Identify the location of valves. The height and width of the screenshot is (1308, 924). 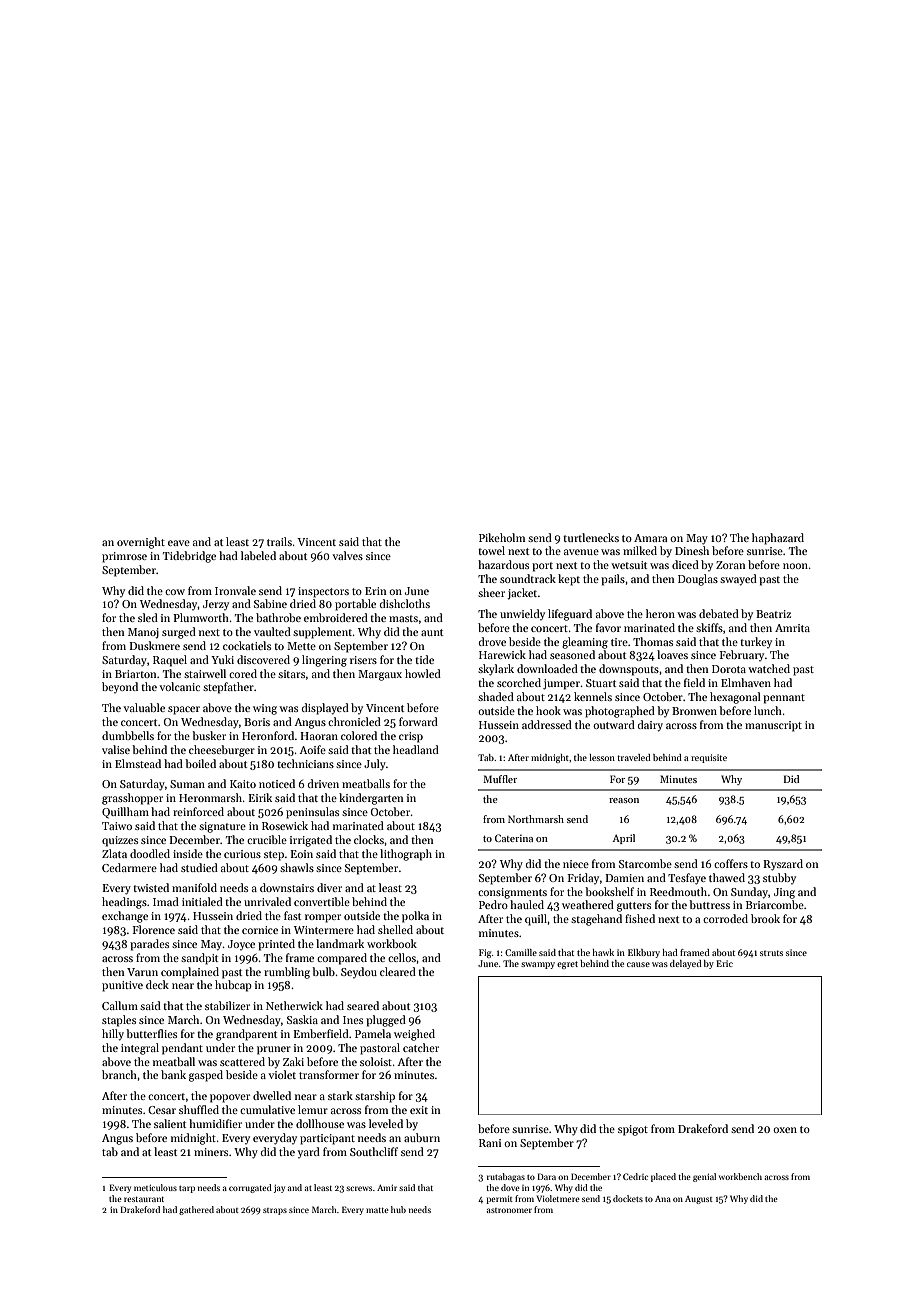
(348, 555).
